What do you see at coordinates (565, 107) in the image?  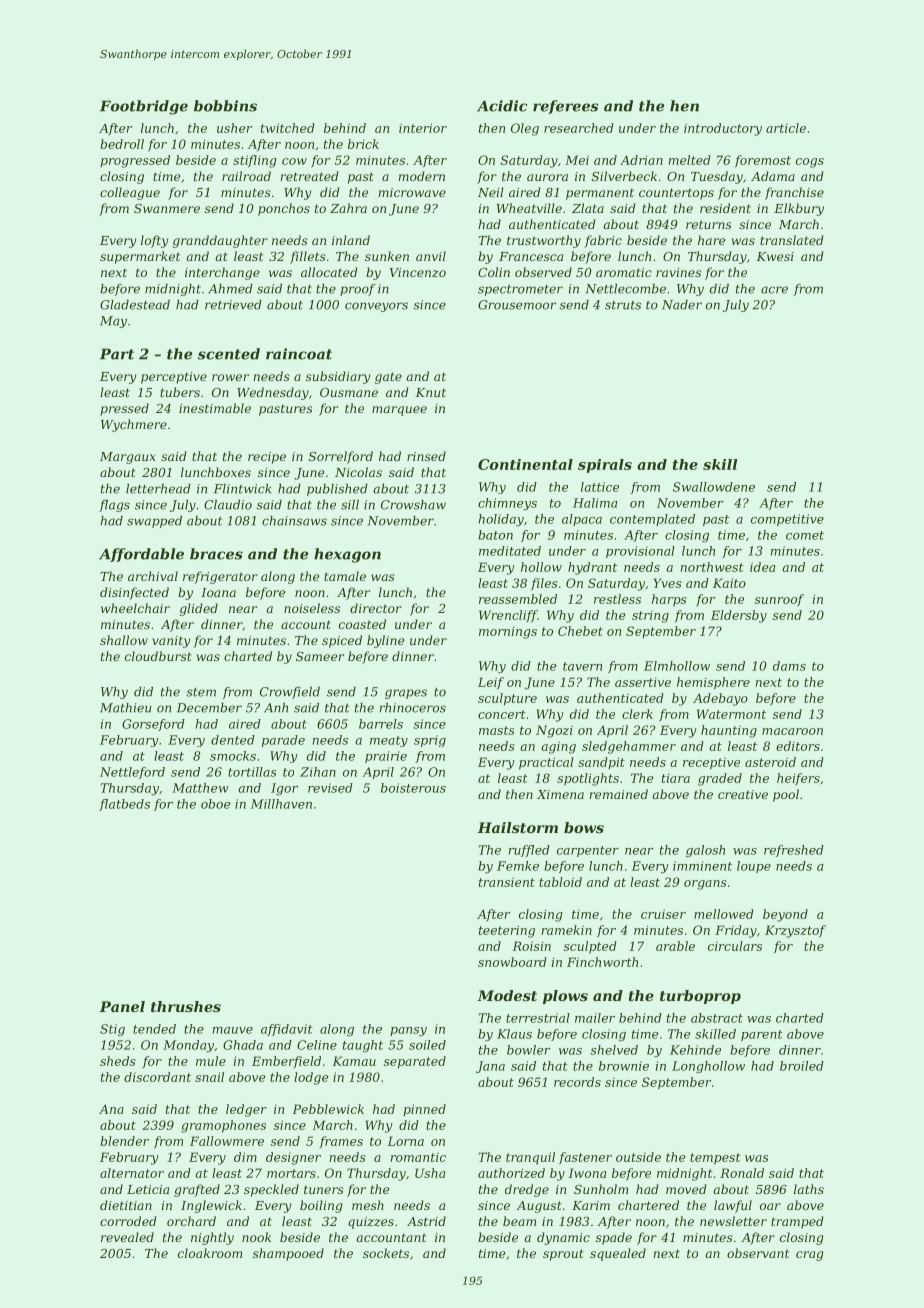 I see `referees` at bounding box center [565, 107].
